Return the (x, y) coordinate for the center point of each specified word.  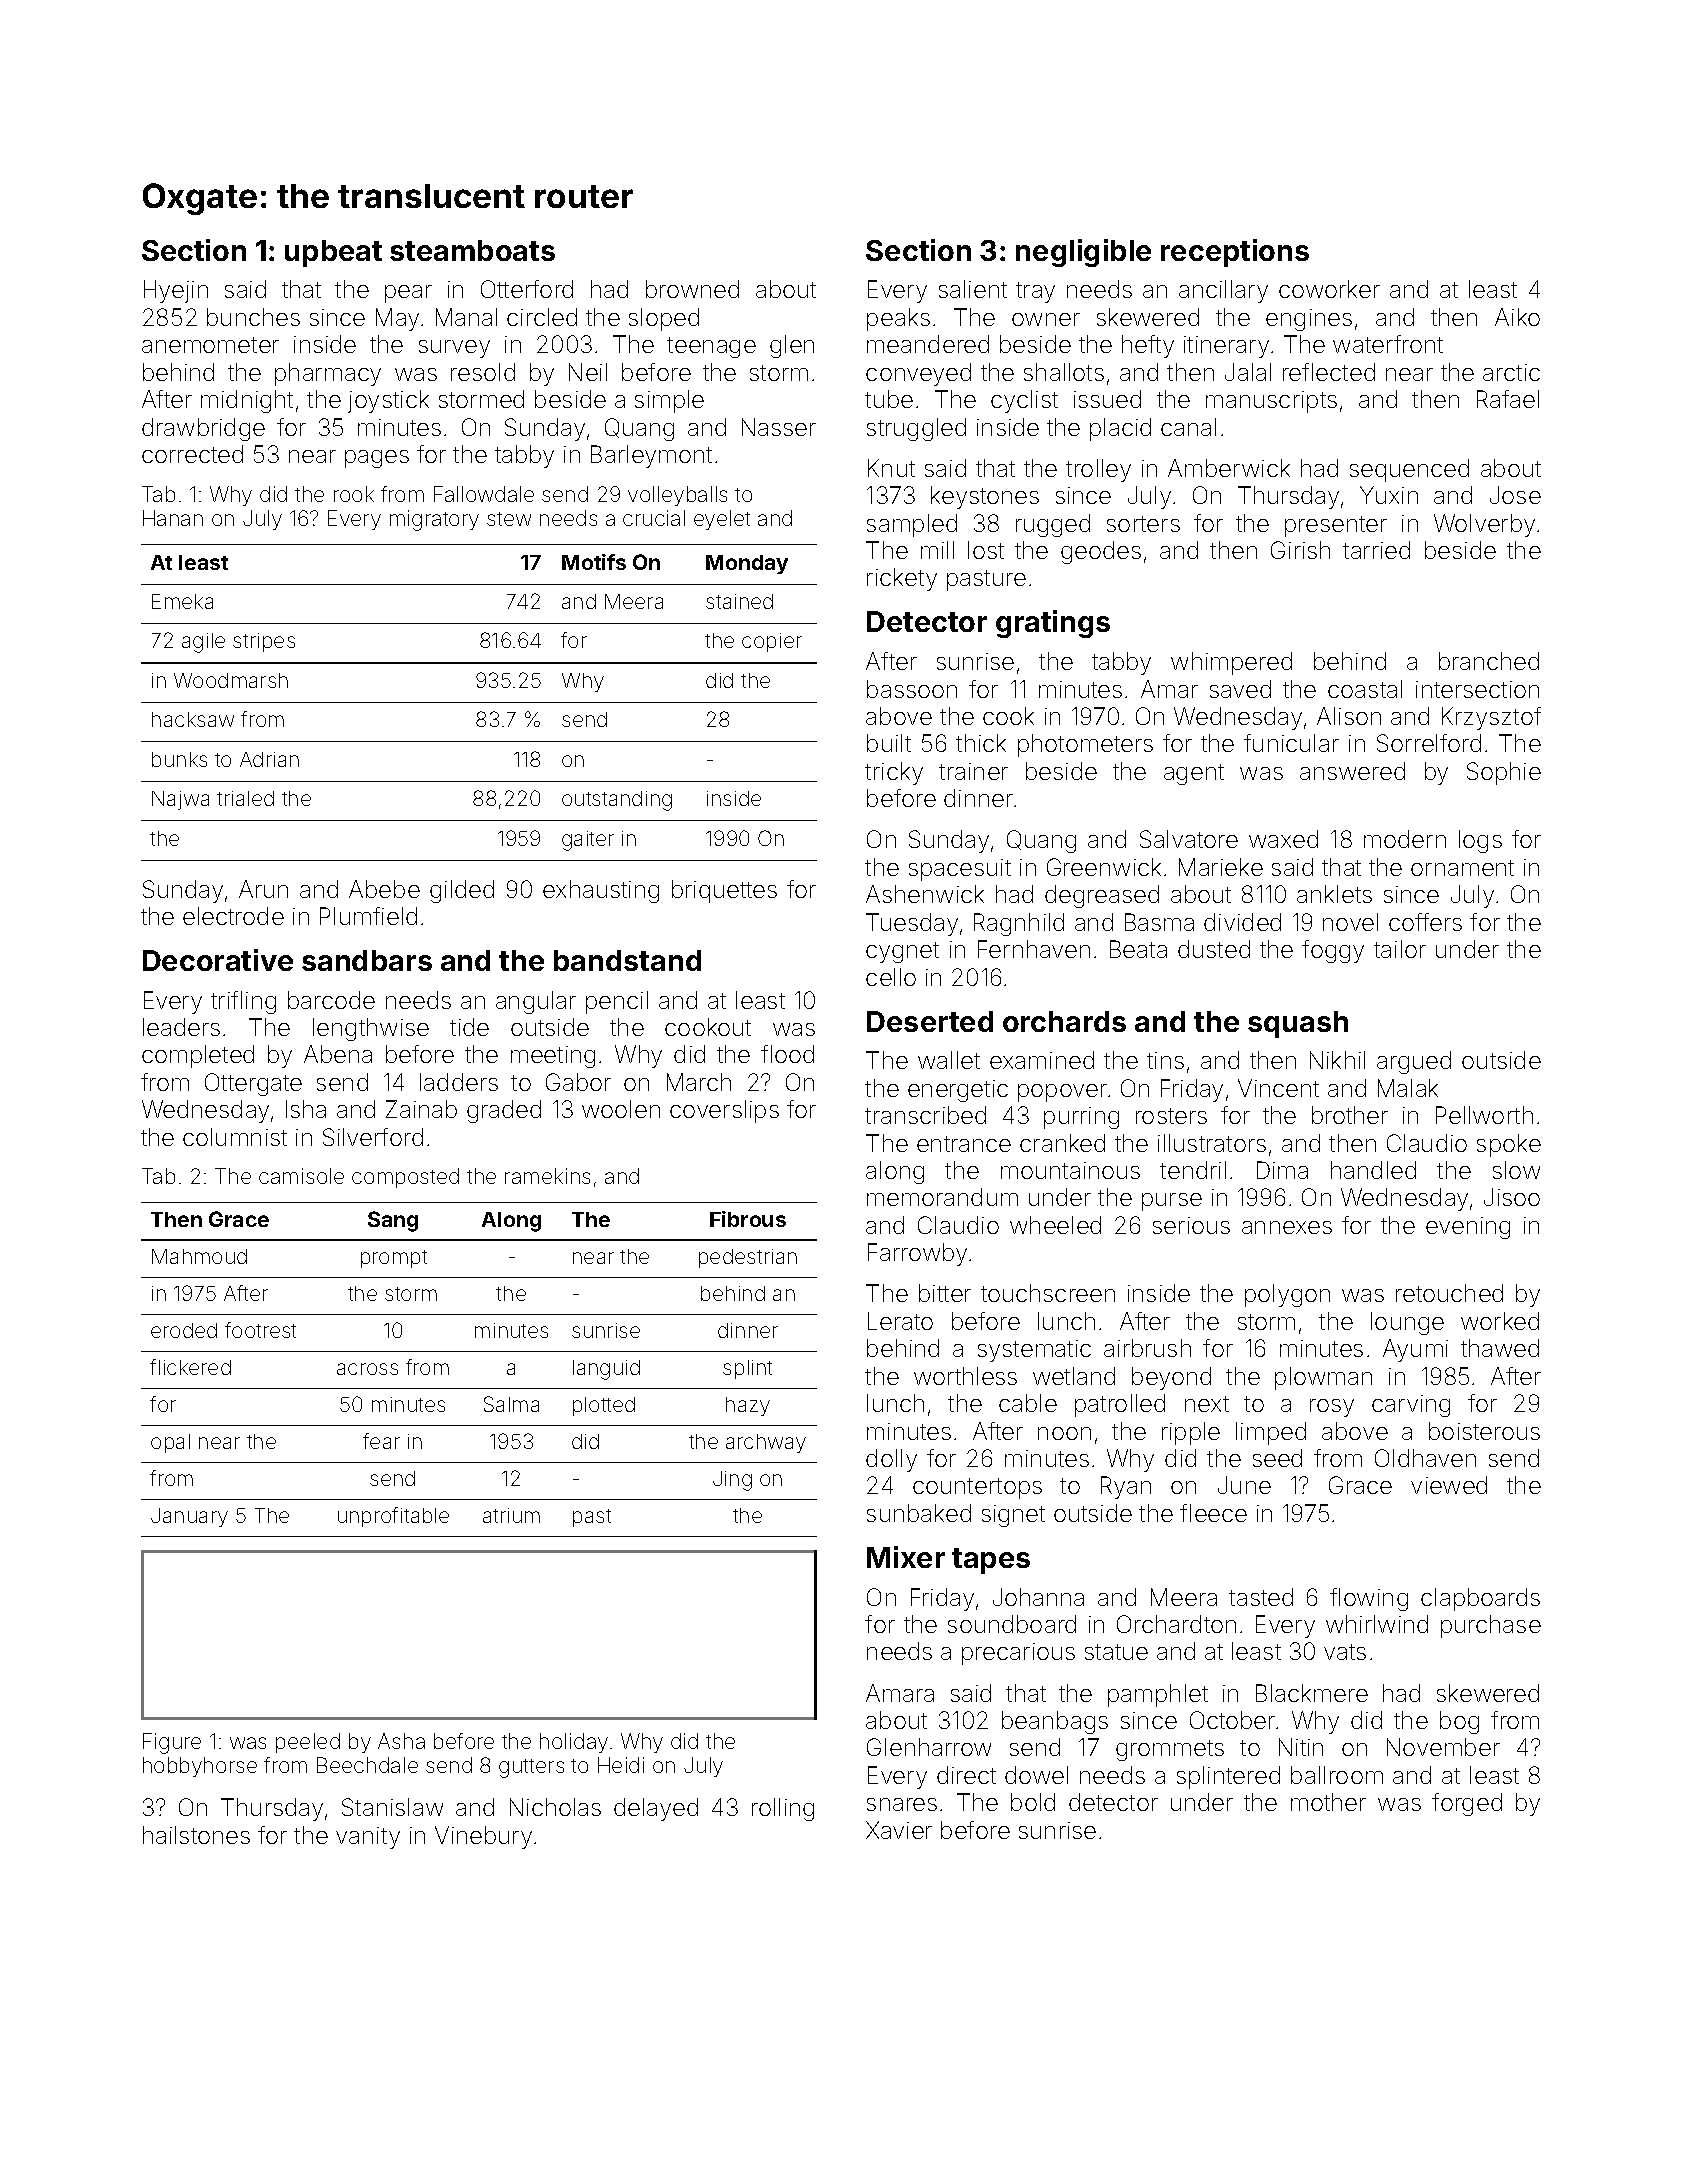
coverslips (724, 1111)
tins (1165, 1060)
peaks (898, 319)
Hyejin (176, 291)
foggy (1333, 951)
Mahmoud (199, 1256)
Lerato (900, 1321)
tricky (894, 773)
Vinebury (483, 1837)
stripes (264, 642)
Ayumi (1415, 1350)
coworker (1329, 289)
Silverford (373, 1137)
